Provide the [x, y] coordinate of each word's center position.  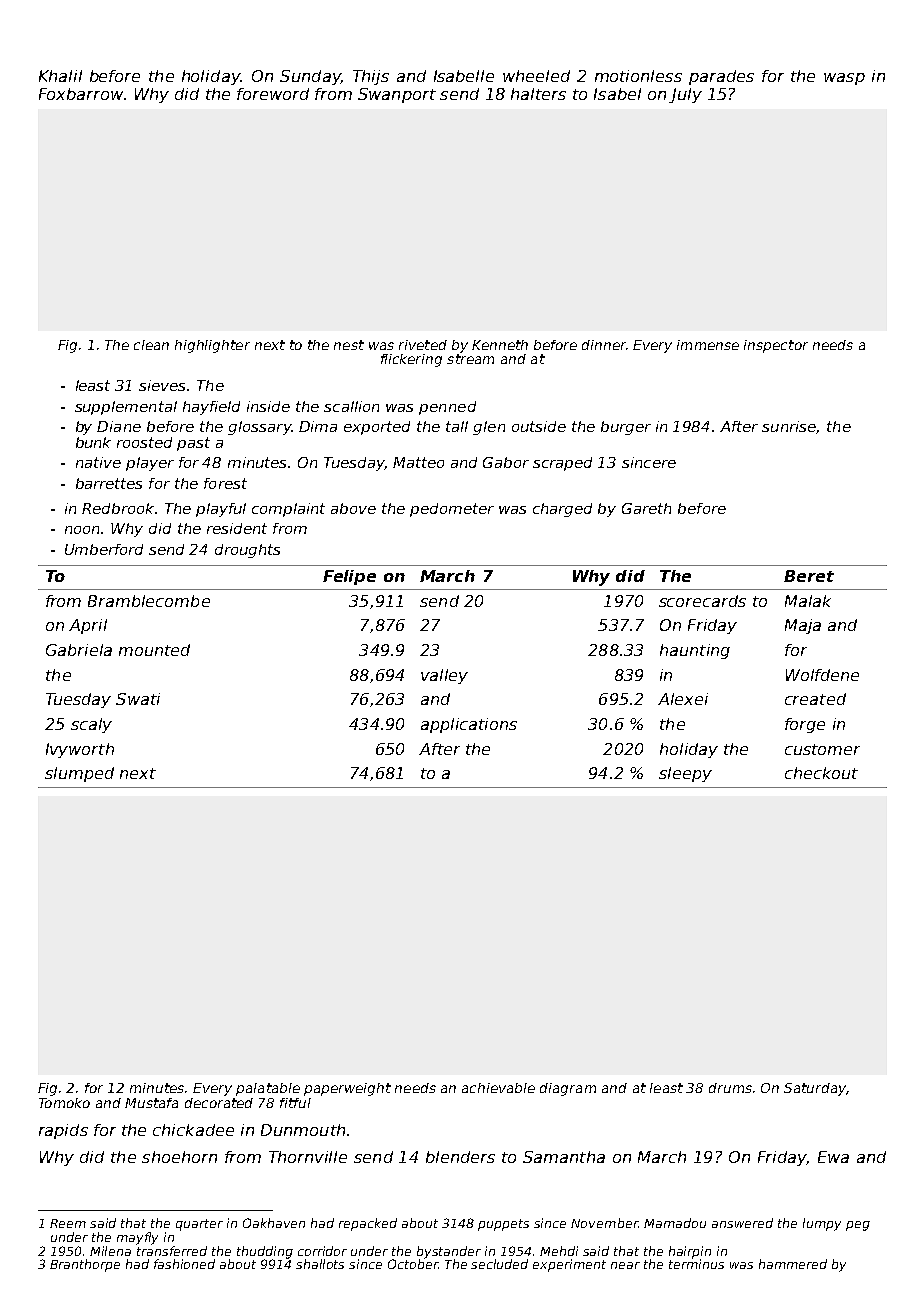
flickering [411, 360]
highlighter [212, 346]
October [413, 1264]
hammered [793, 1264]
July [685, 95]
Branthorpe [85, 1265]
